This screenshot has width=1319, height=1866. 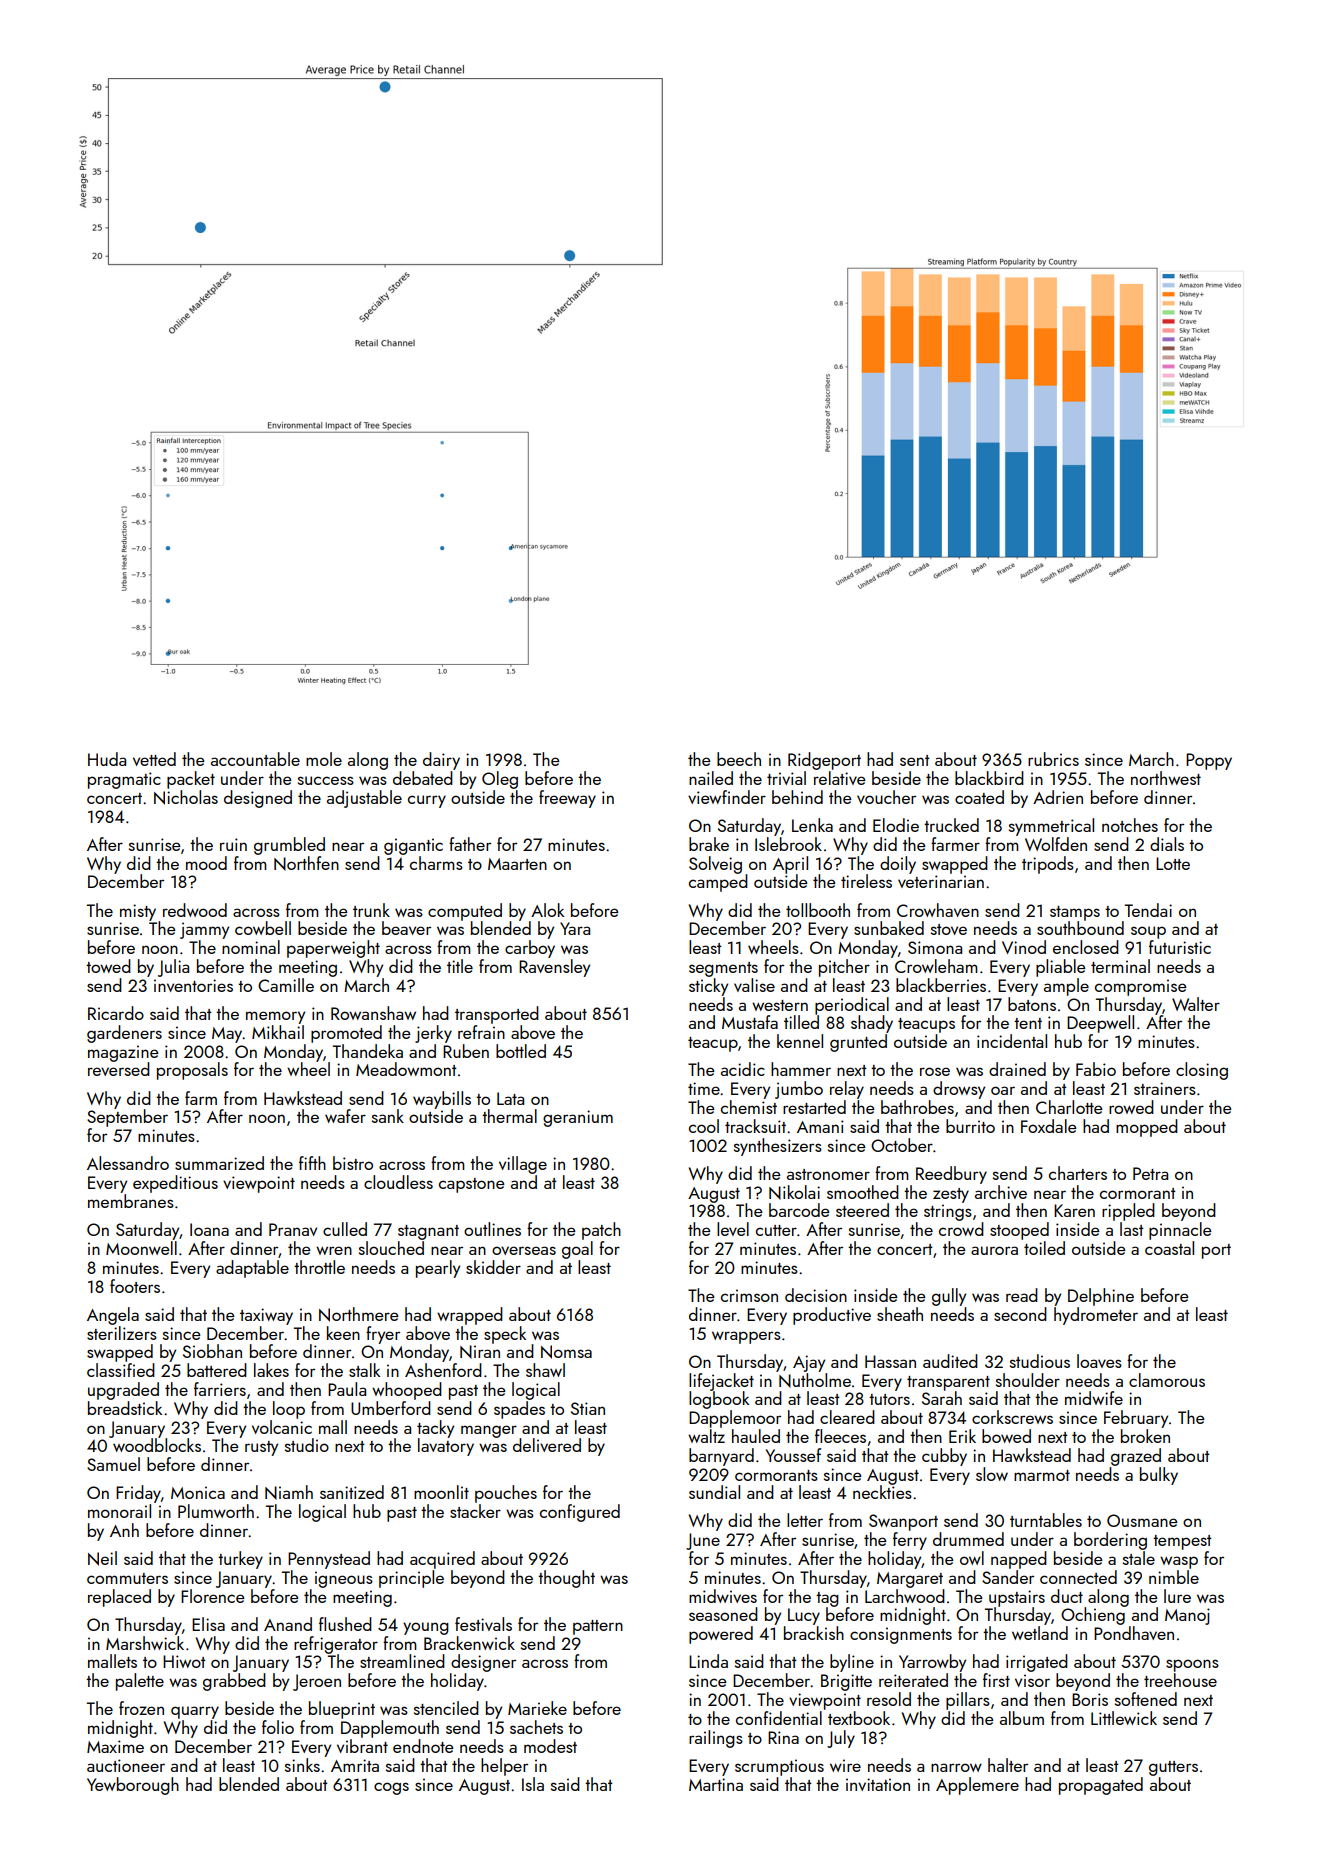 What do you see at coordinates (733, 1229) in the screenshot?
I see `level` at bounding box center [733, 1229].
